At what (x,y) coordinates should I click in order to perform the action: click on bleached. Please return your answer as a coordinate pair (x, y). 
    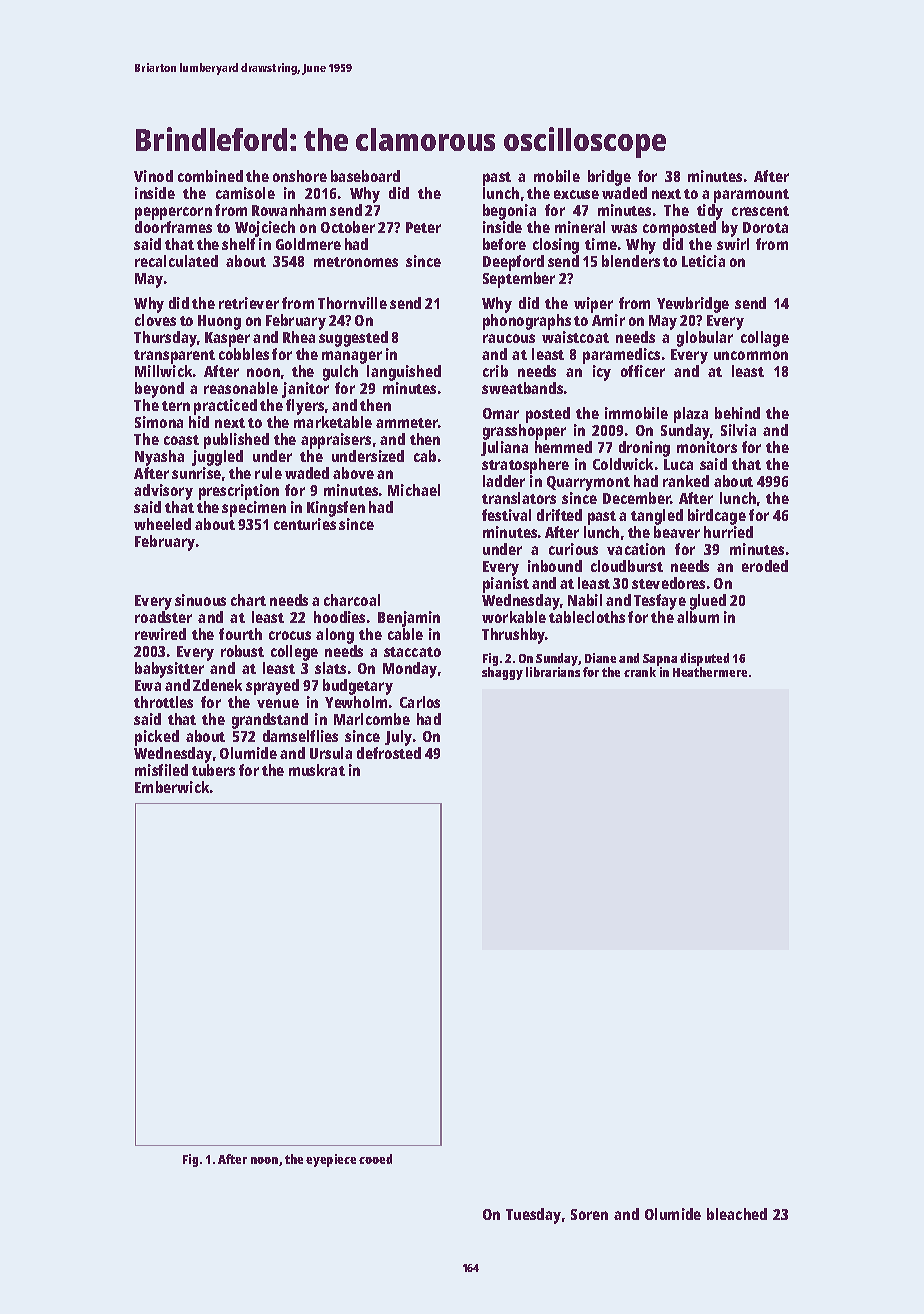
    Looking at the image, I should click on (737, 1214).
